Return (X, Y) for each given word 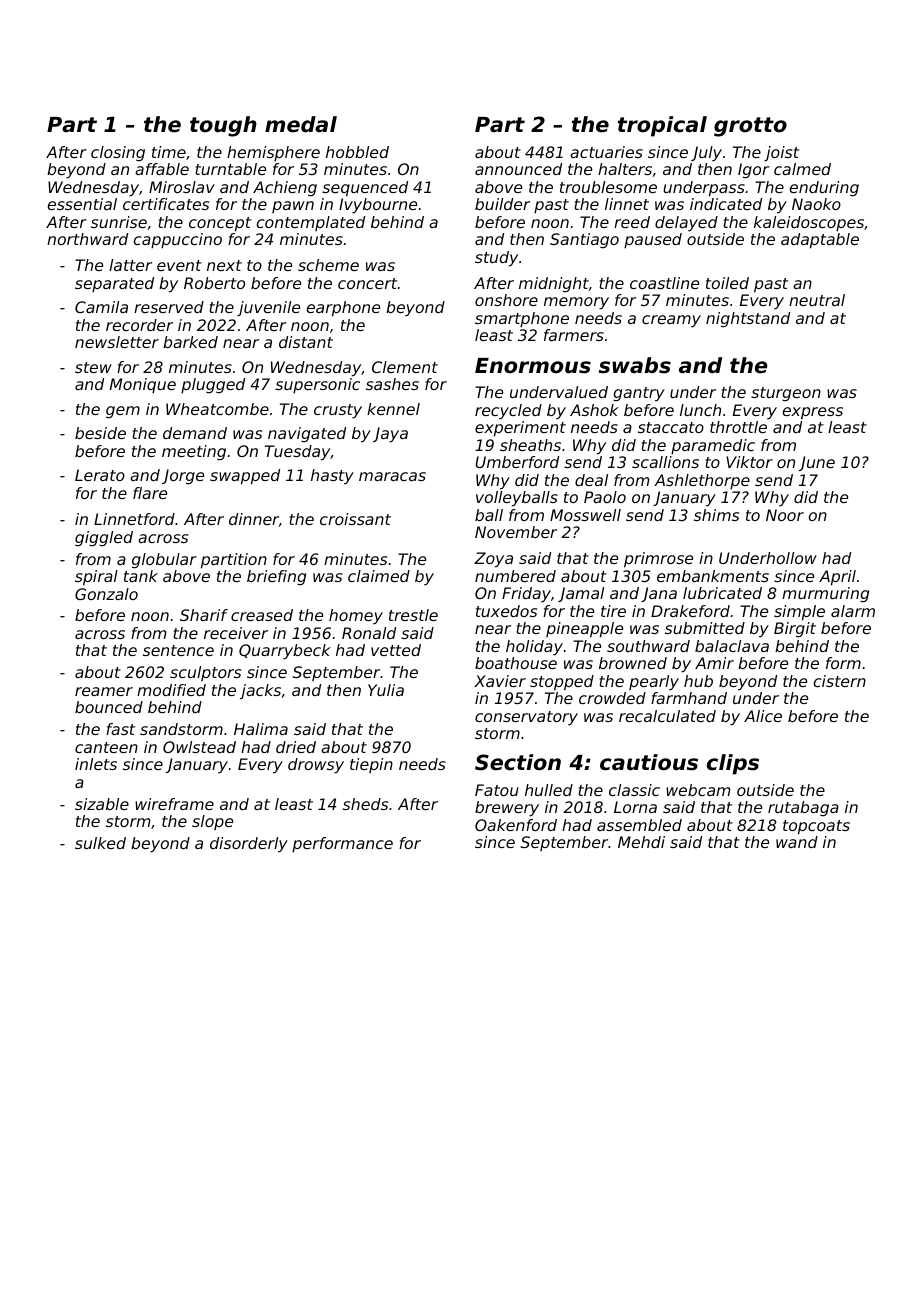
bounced (109, 707)
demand (195, 433)
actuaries (606, 152)
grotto (750, 127)
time (169, 152)
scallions (665, 462)
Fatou (497, 790)
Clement (405, 367)
